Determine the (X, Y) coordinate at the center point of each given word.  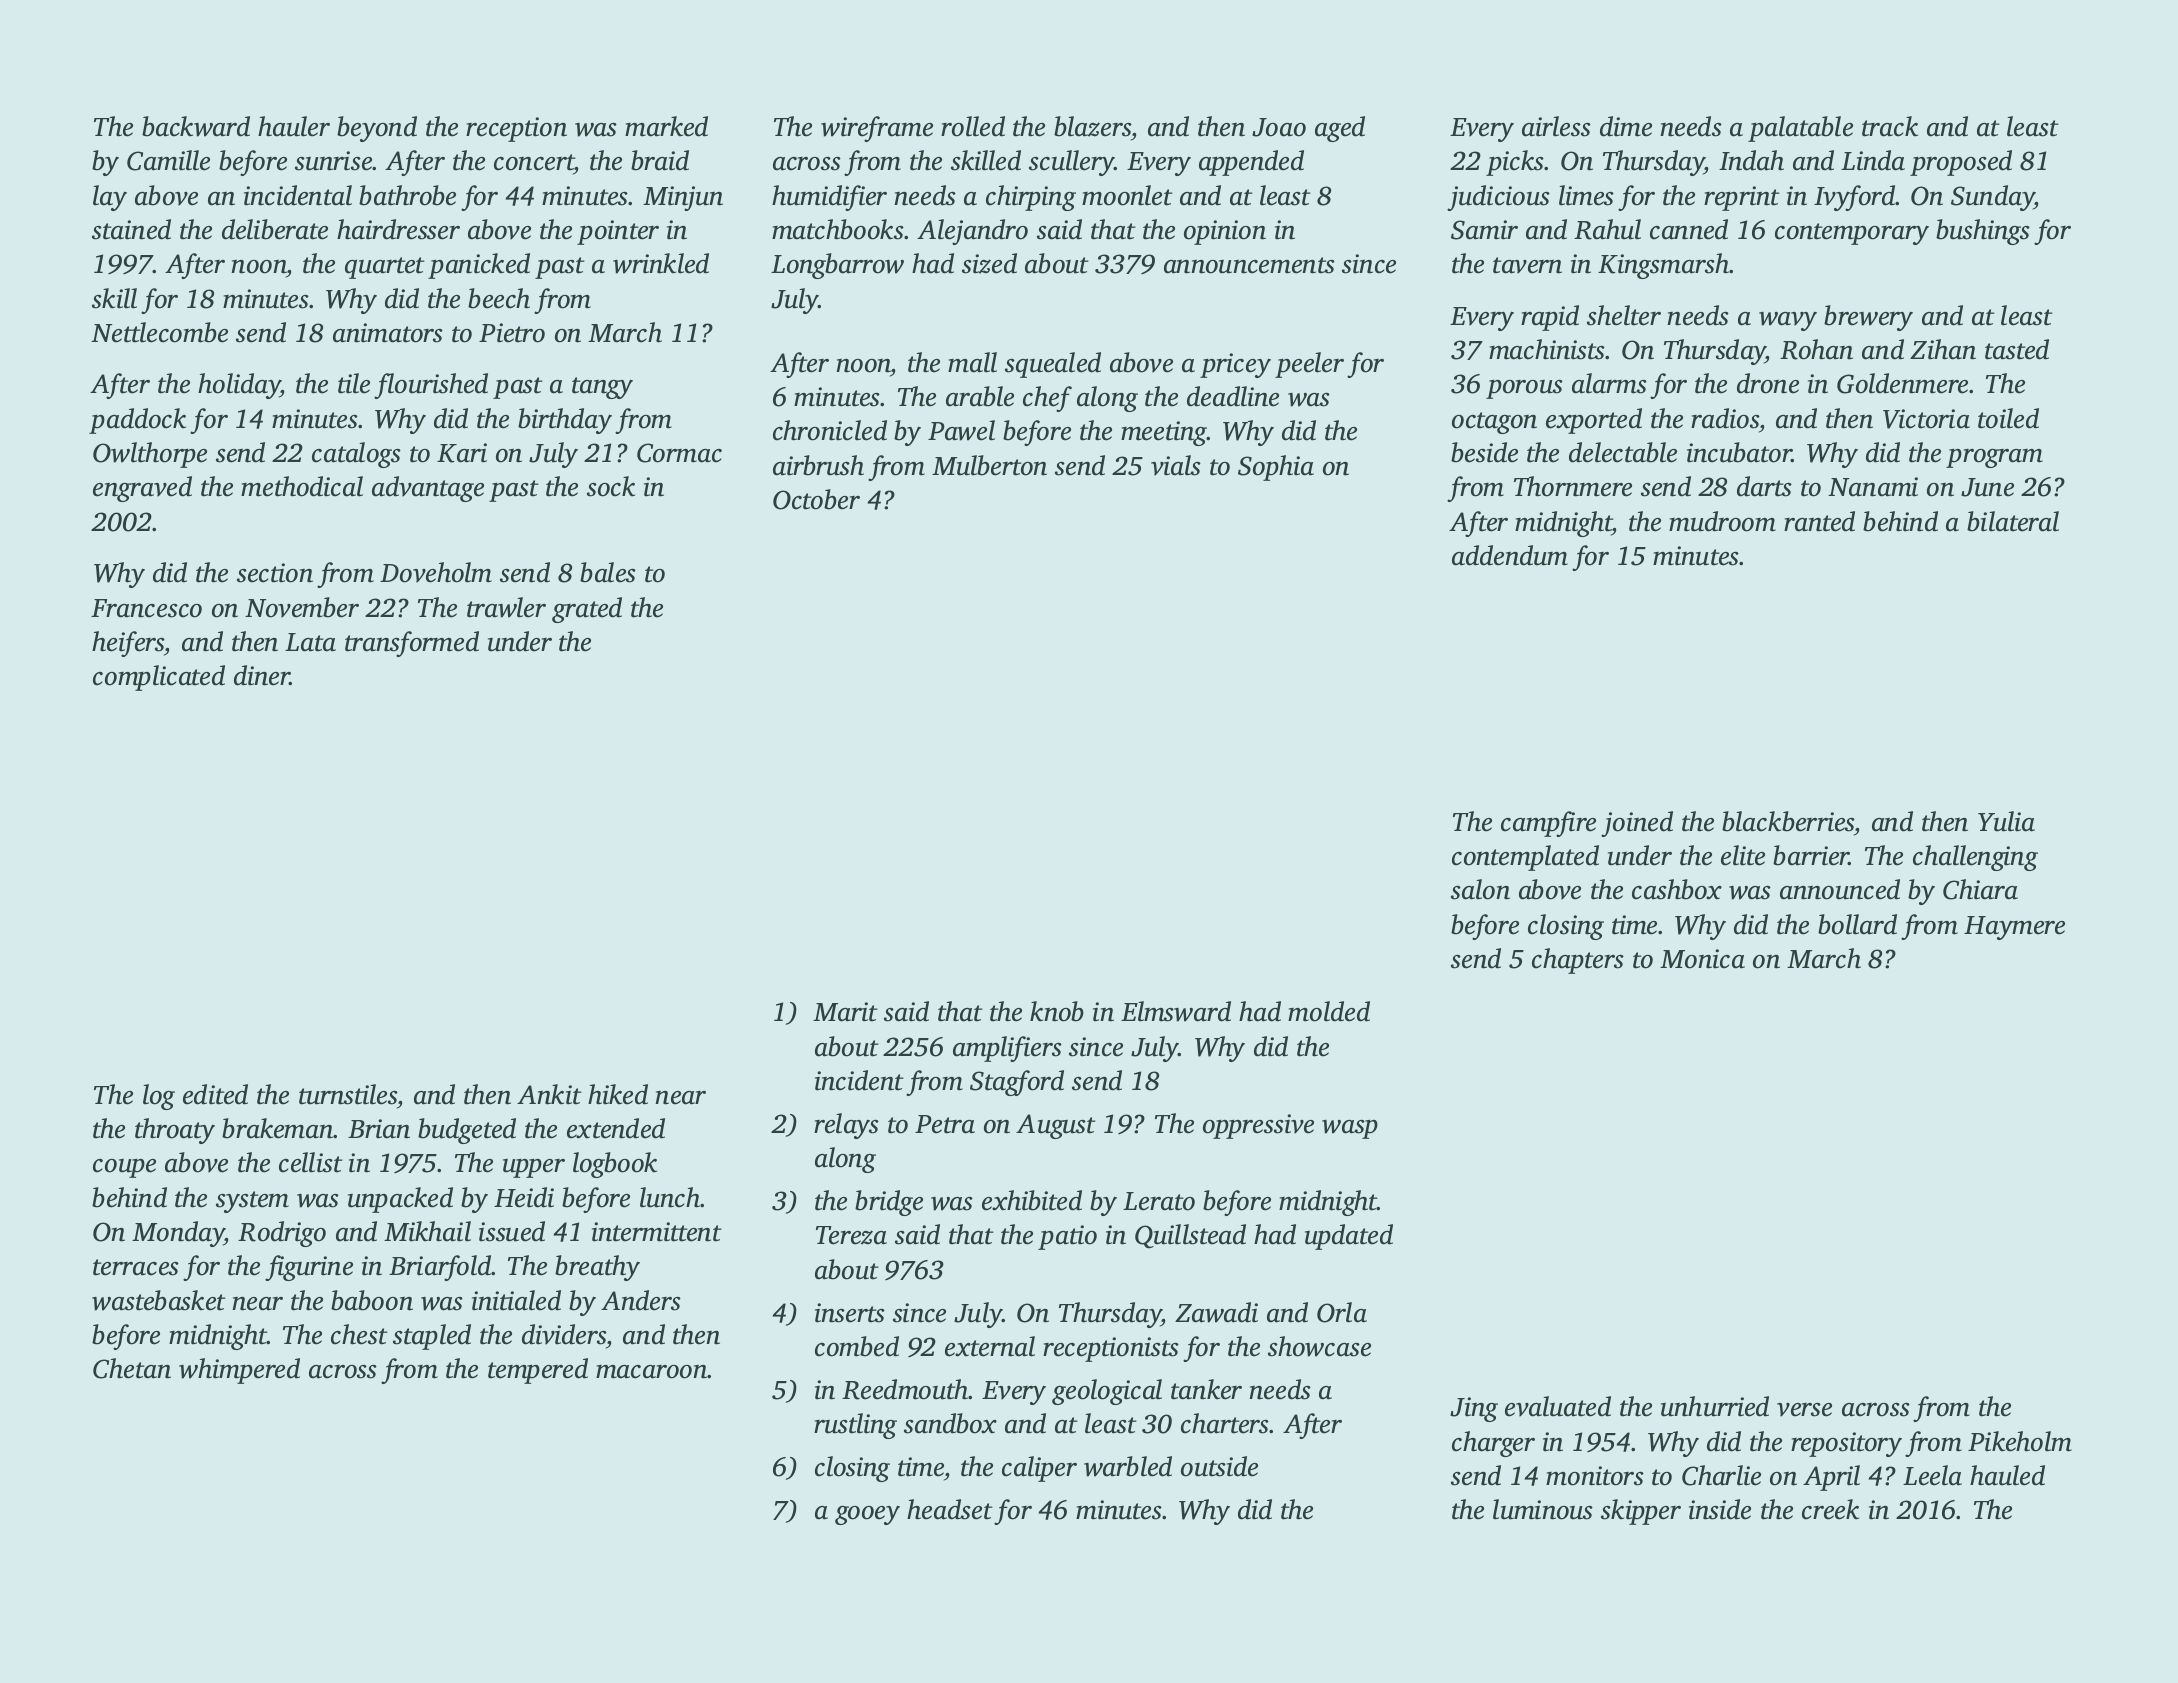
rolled (973, 126)
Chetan (132, 1368)
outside (1219, 1466)
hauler (294, 126)
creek (1830, 1509)
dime (1626, 126)
